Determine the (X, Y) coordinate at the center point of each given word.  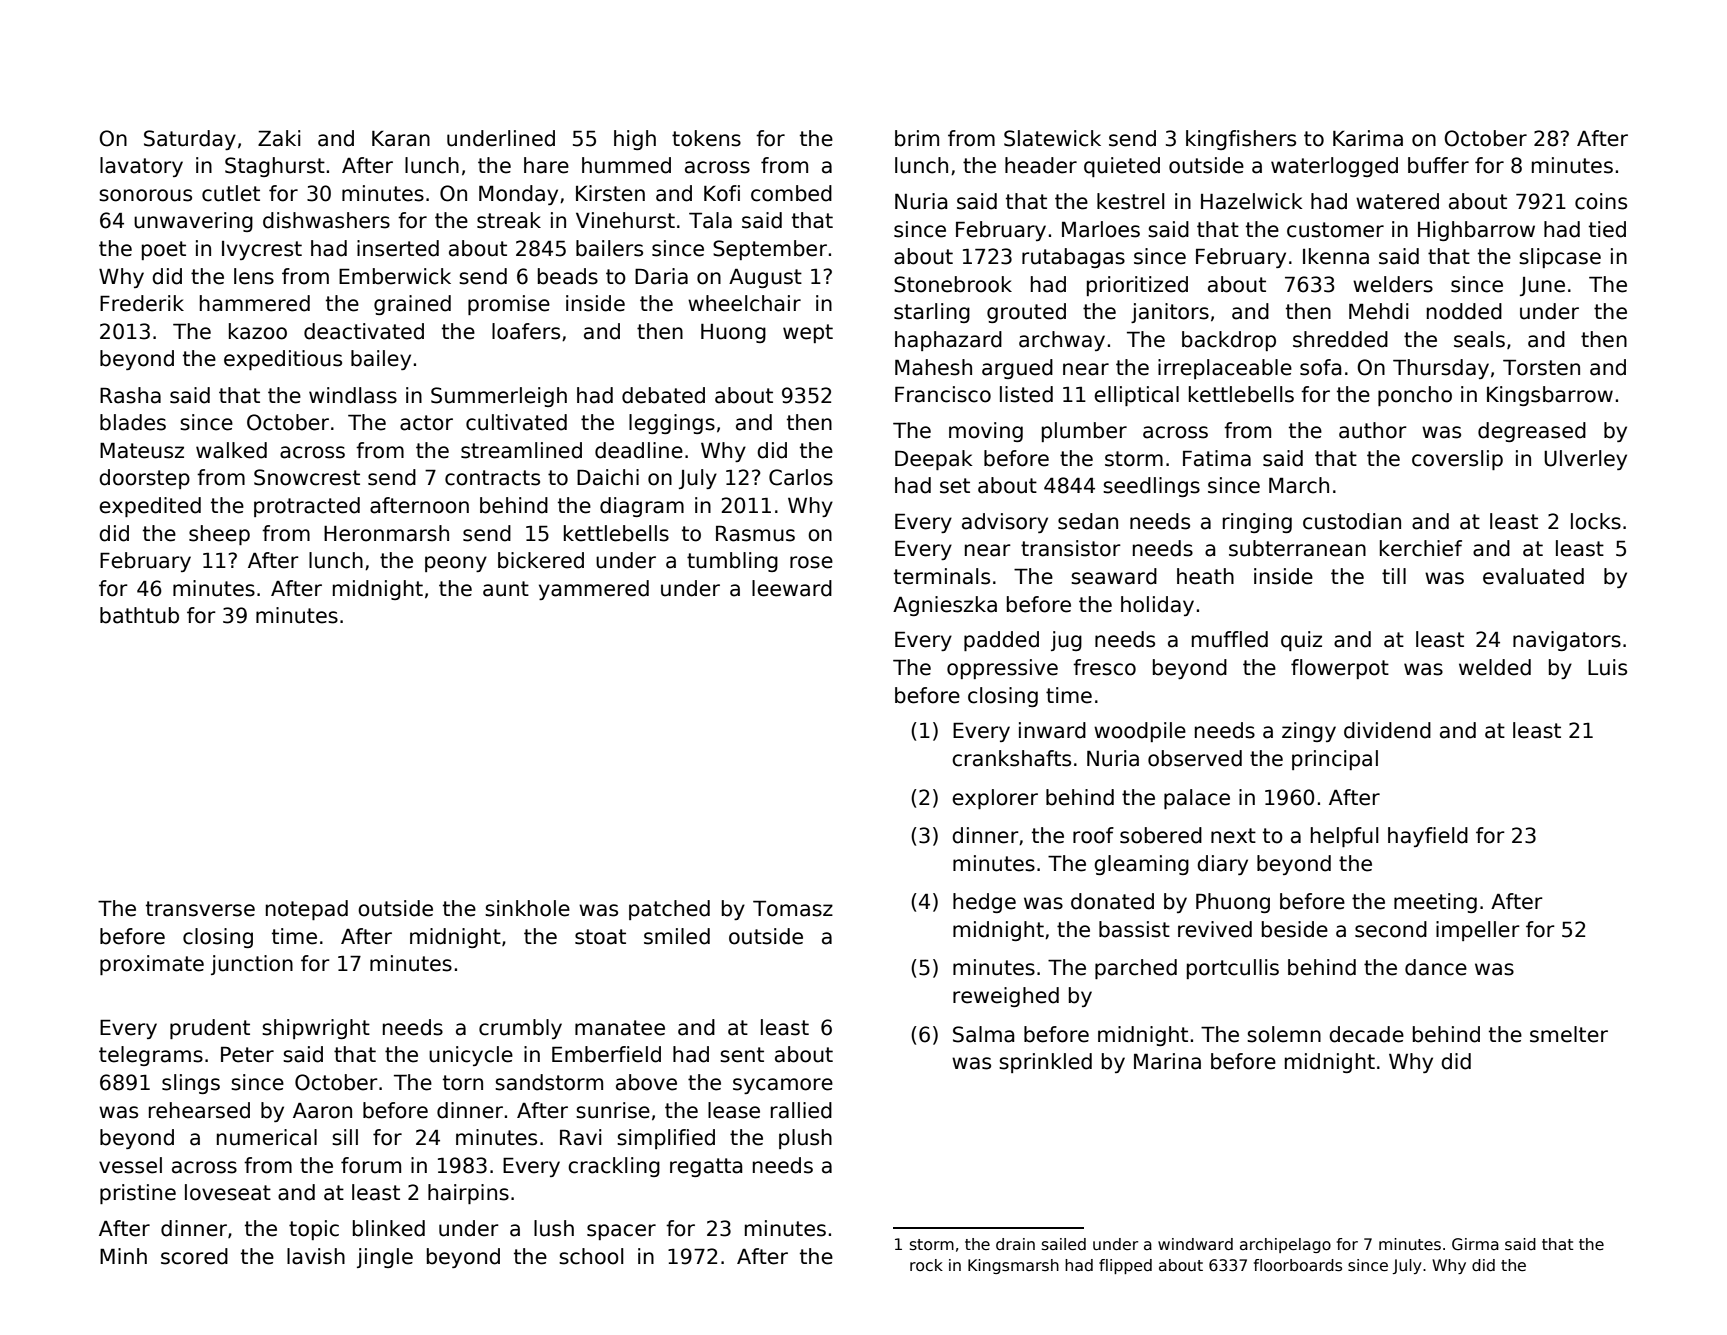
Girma (1475, 1244)
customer (1335, 230)
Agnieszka (945, 606)
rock (926, 1265)
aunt (506, 589)
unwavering (193, 222)
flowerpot (1340, 669)
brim (917, 138)
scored (194, 1256)
